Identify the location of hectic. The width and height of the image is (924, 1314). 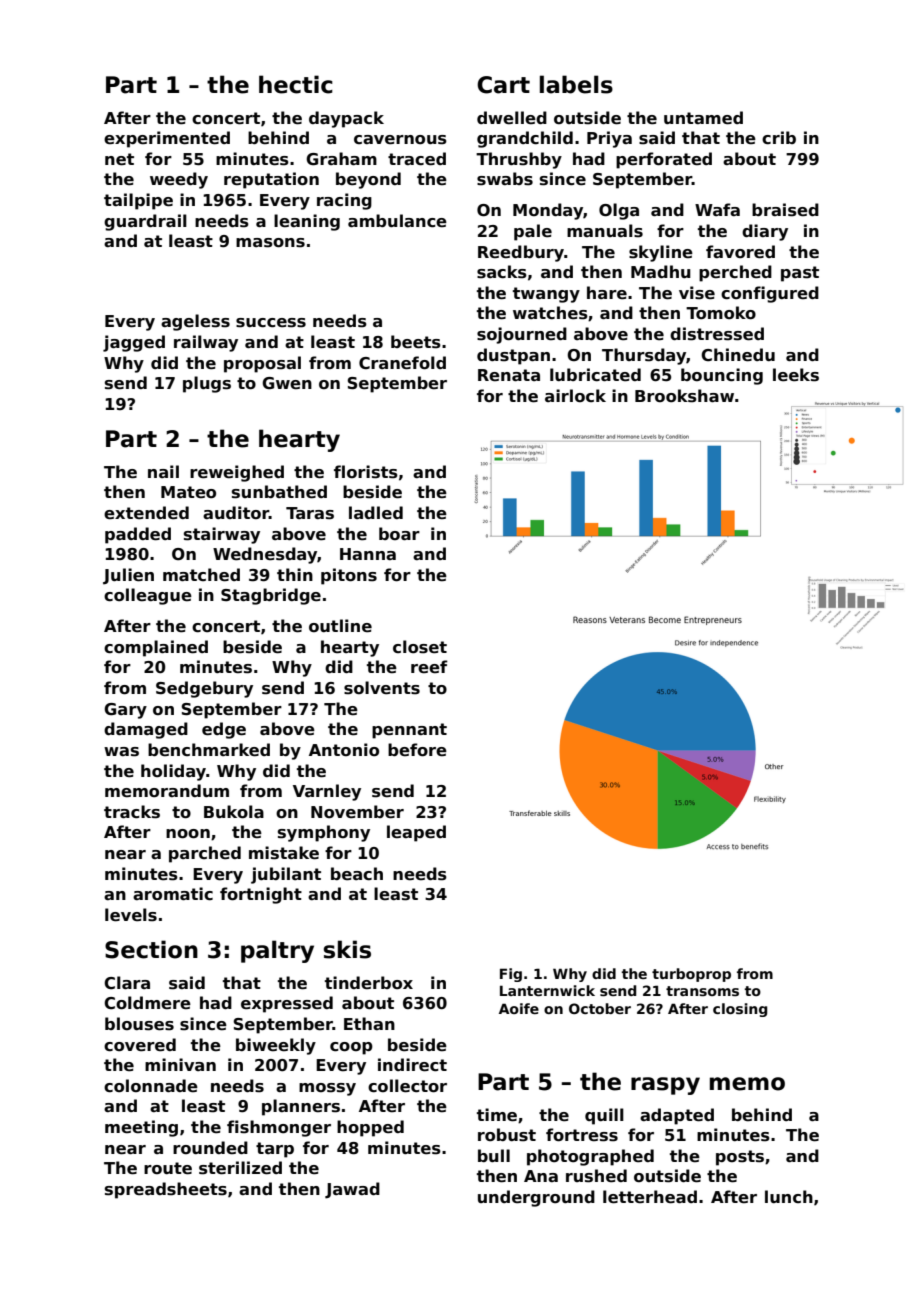
(296, 84).
